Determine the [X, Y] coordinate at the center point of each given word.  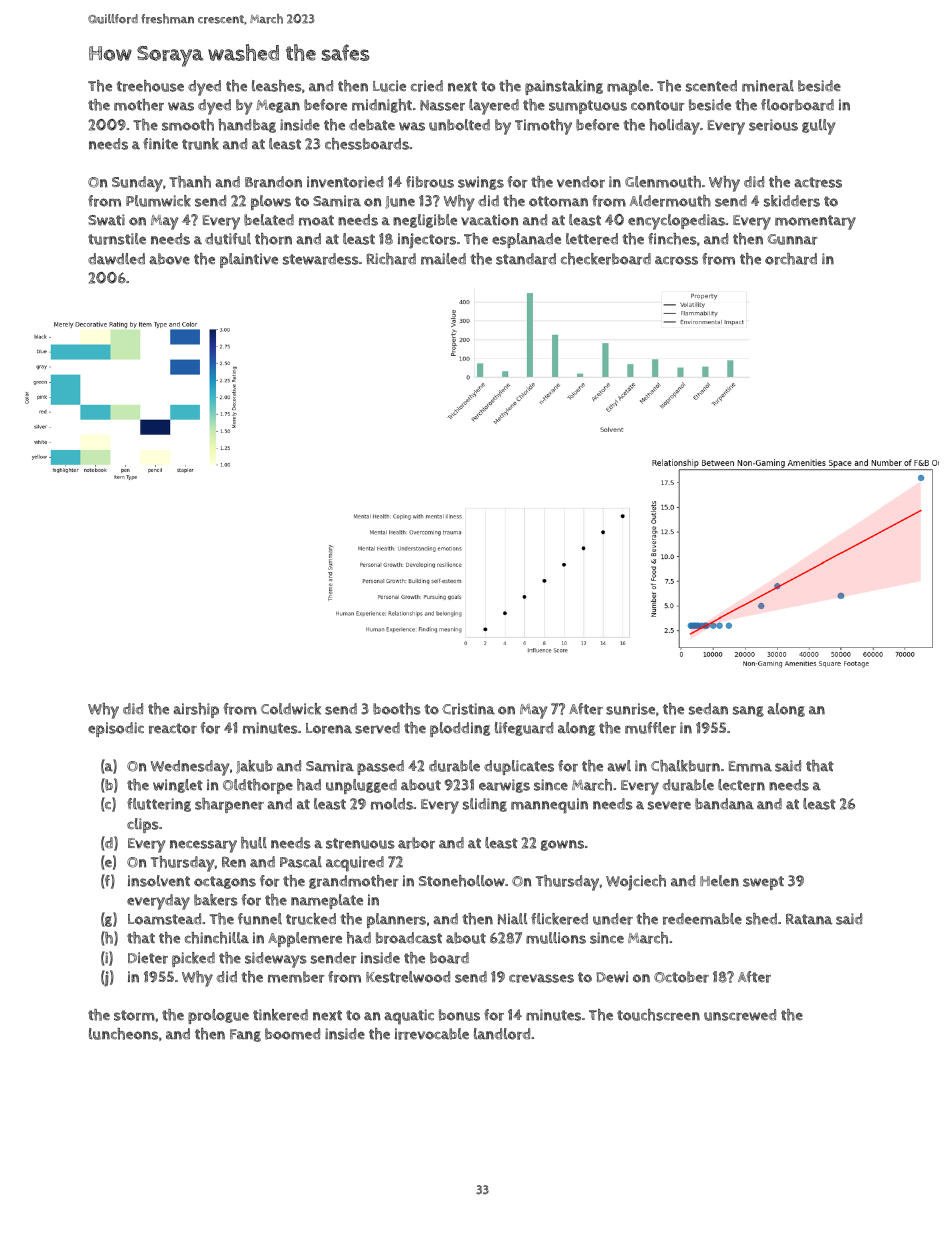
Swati [106, 220]
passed [380, 767]
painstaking [564, 87]
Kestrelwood [408, 977]
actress [818, 182]
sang [748, 711]
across [676, 260]
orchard [791, 259]
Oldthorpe [258, 786]
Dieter [148, 958]
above [169, 259]
